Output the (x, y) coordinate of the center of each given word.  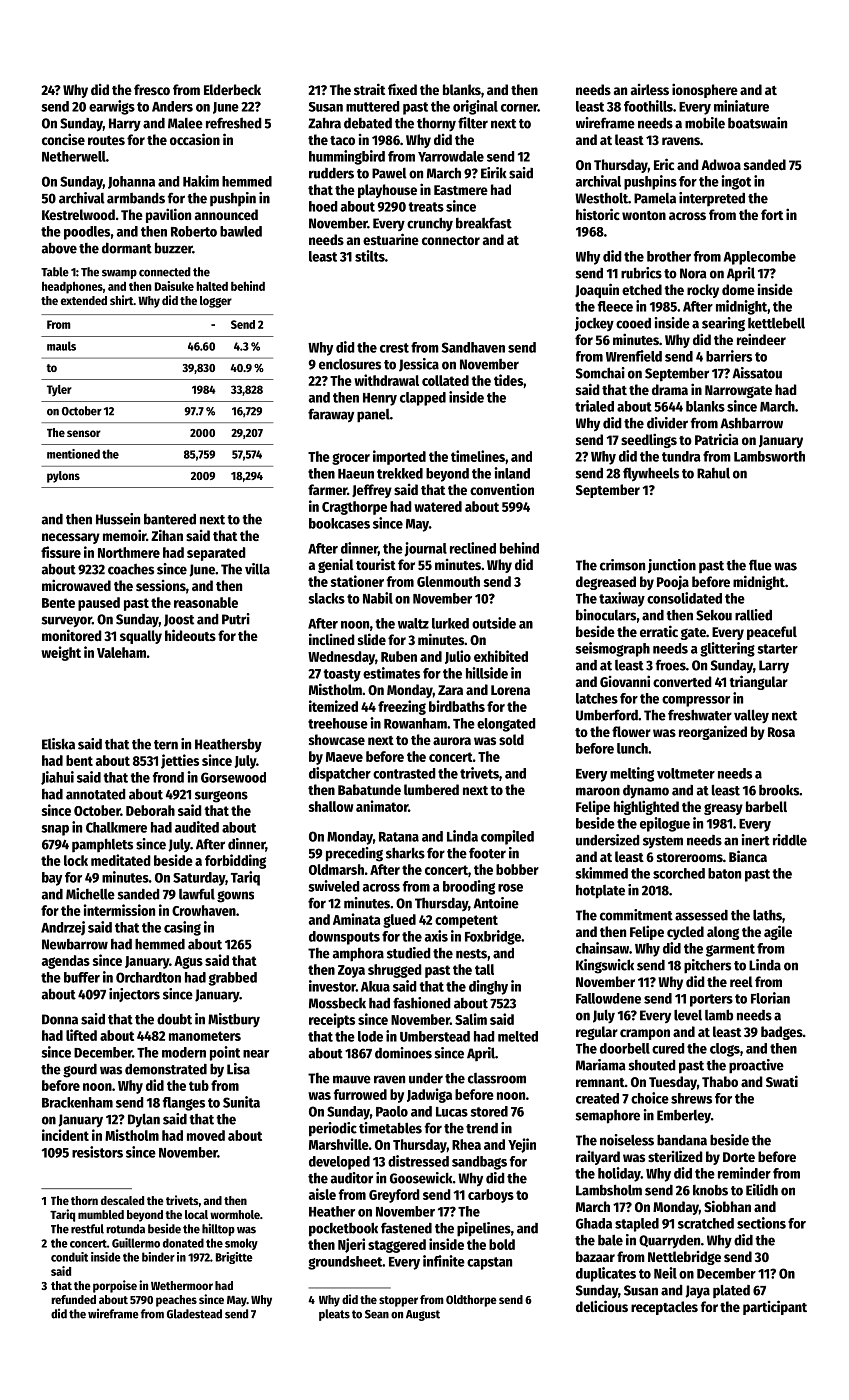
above (59, 248)
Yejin (522, 1145)
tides (508, 380)
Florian (770, 998)
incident (65, 1135)
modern (184, 1052)
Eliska (58, 744)
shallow (331, 806)
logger (216, 302)
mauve (352, 1079)
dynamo (646, 792)
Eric (664, 164)
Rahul (713, 473)
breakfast (484, 223)
